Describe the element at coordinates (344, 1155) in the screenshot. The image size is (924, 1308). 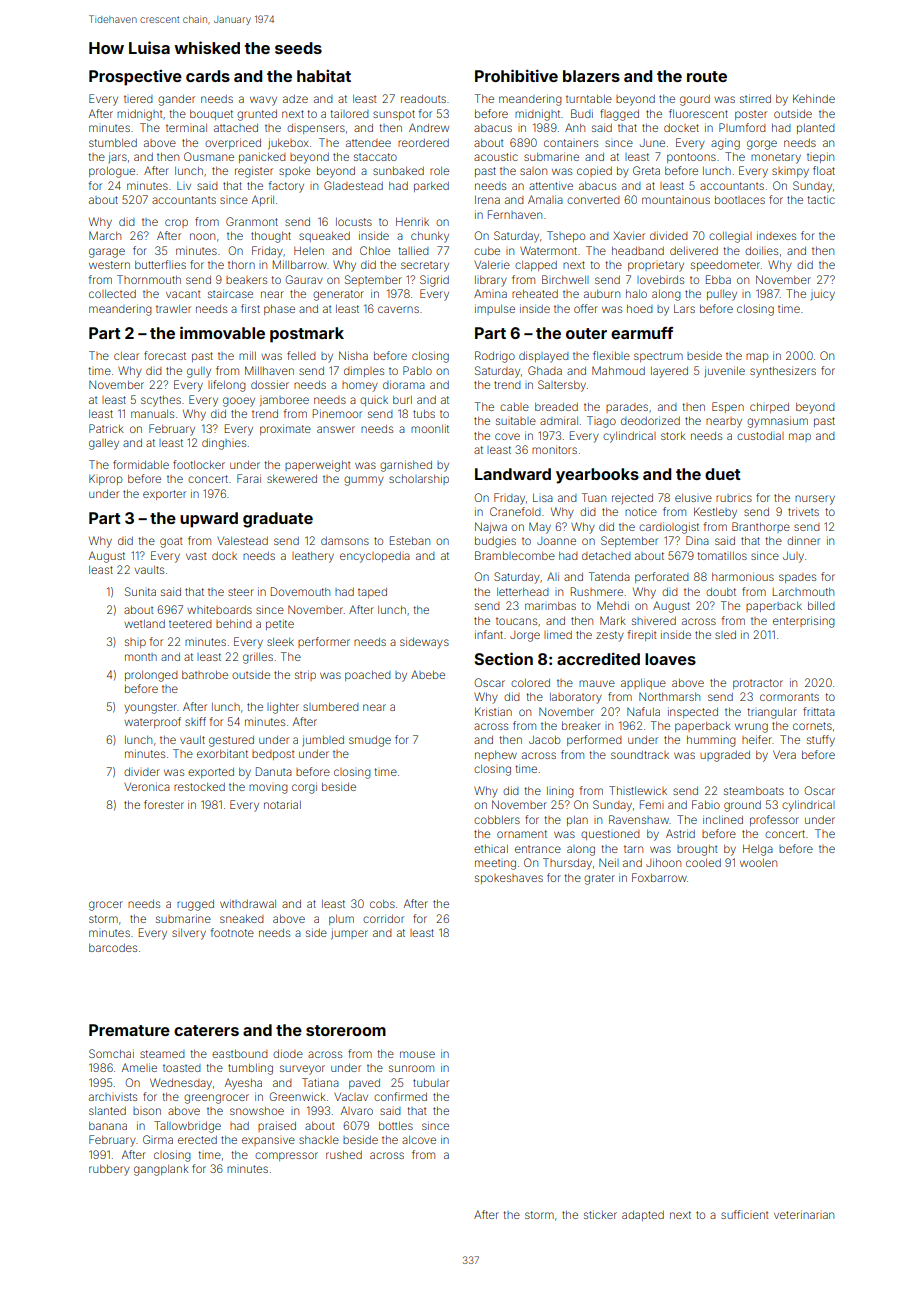
I see `rushed` at that location.
